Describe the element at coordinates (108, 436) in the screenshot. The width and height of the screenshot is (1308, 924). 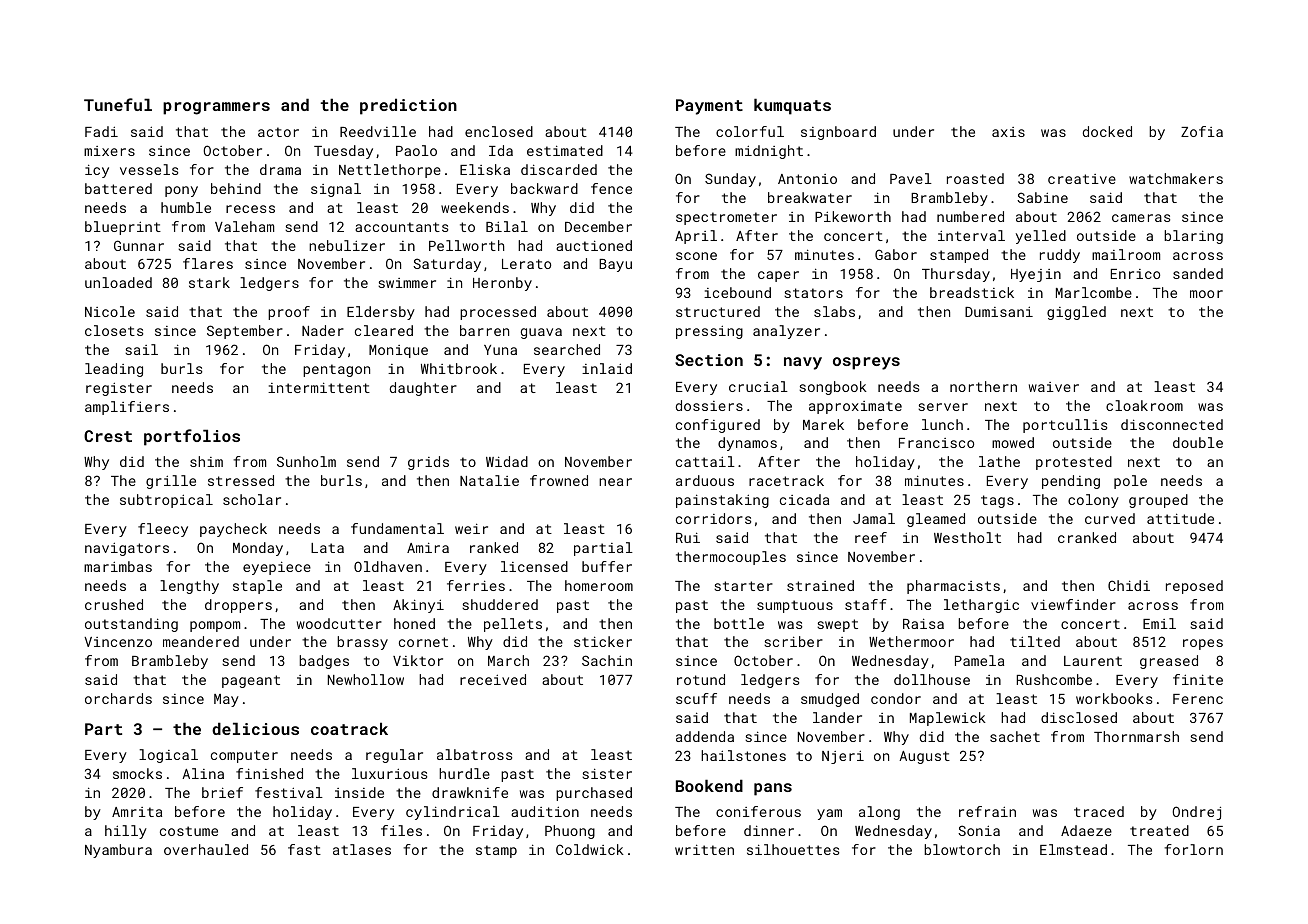
I see `Crest` at that location.
